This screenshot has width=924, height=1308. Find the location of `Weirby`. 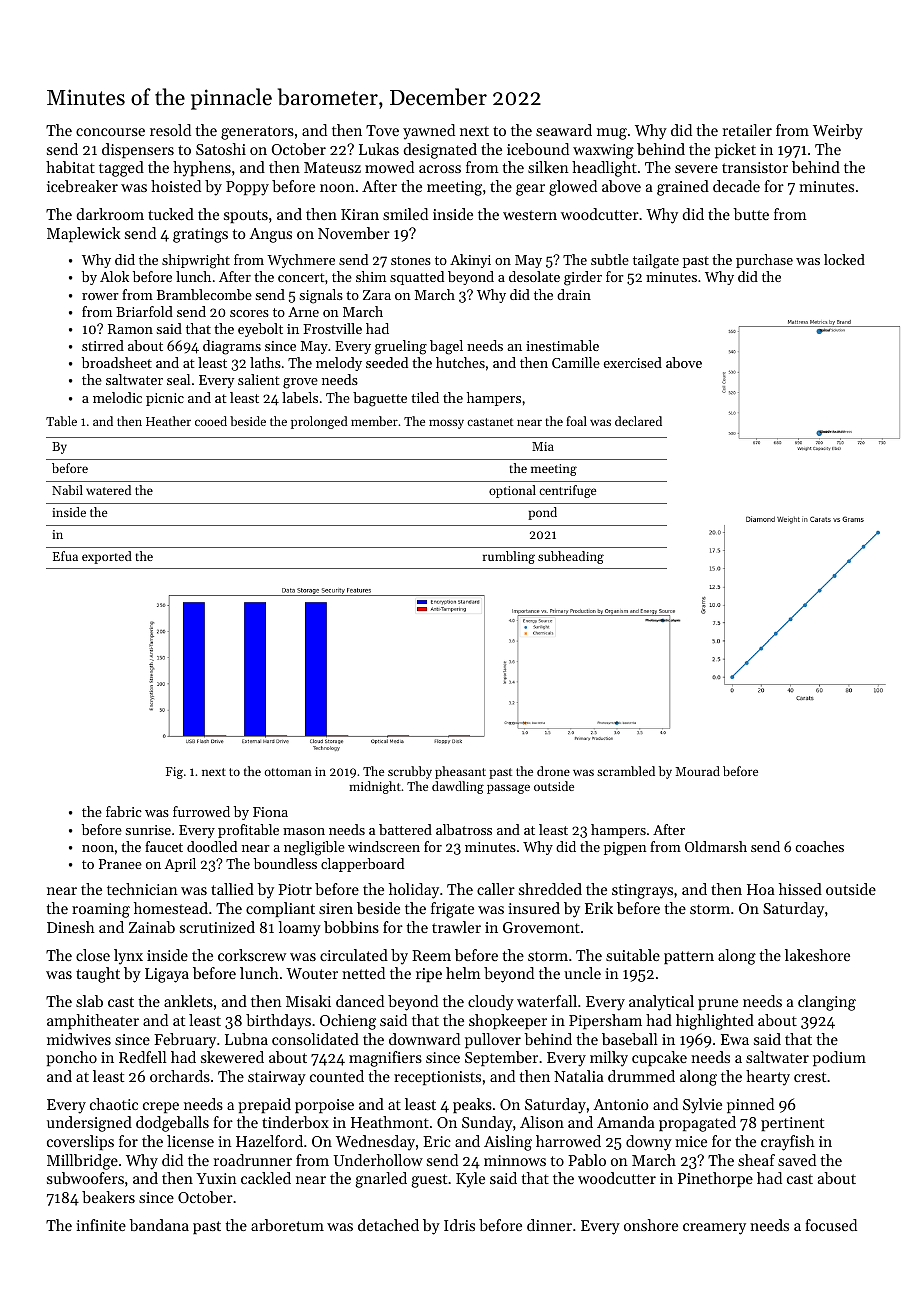

Weirby is located at coordinates (838, 132).
